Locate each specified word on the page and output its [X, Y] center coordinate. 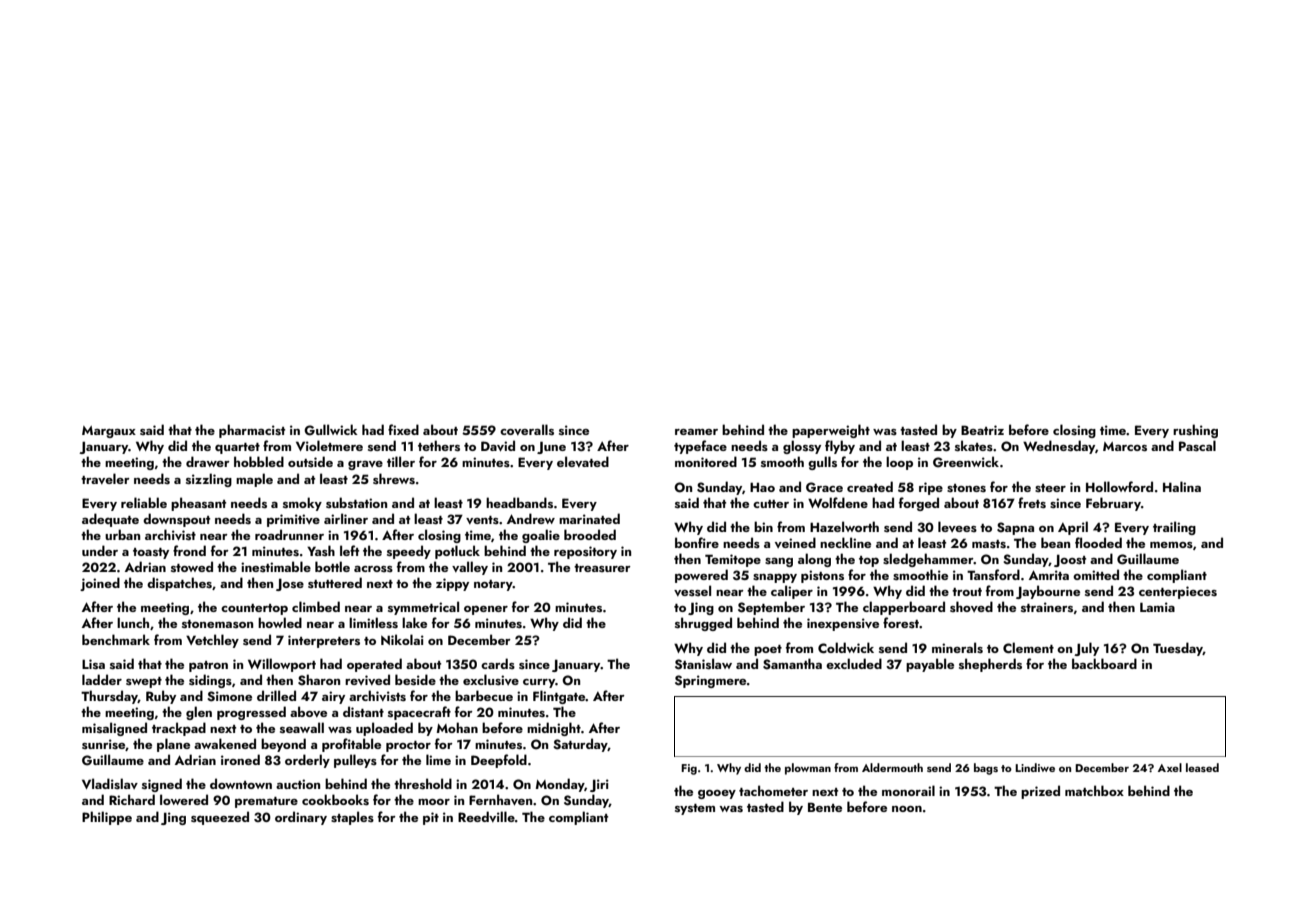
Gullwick [331, 430]
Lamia [1157, 607]
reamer [696, 432]
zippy [452, 584]
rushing [1195, 431]
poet [768, 650]
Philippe [107, 818]
